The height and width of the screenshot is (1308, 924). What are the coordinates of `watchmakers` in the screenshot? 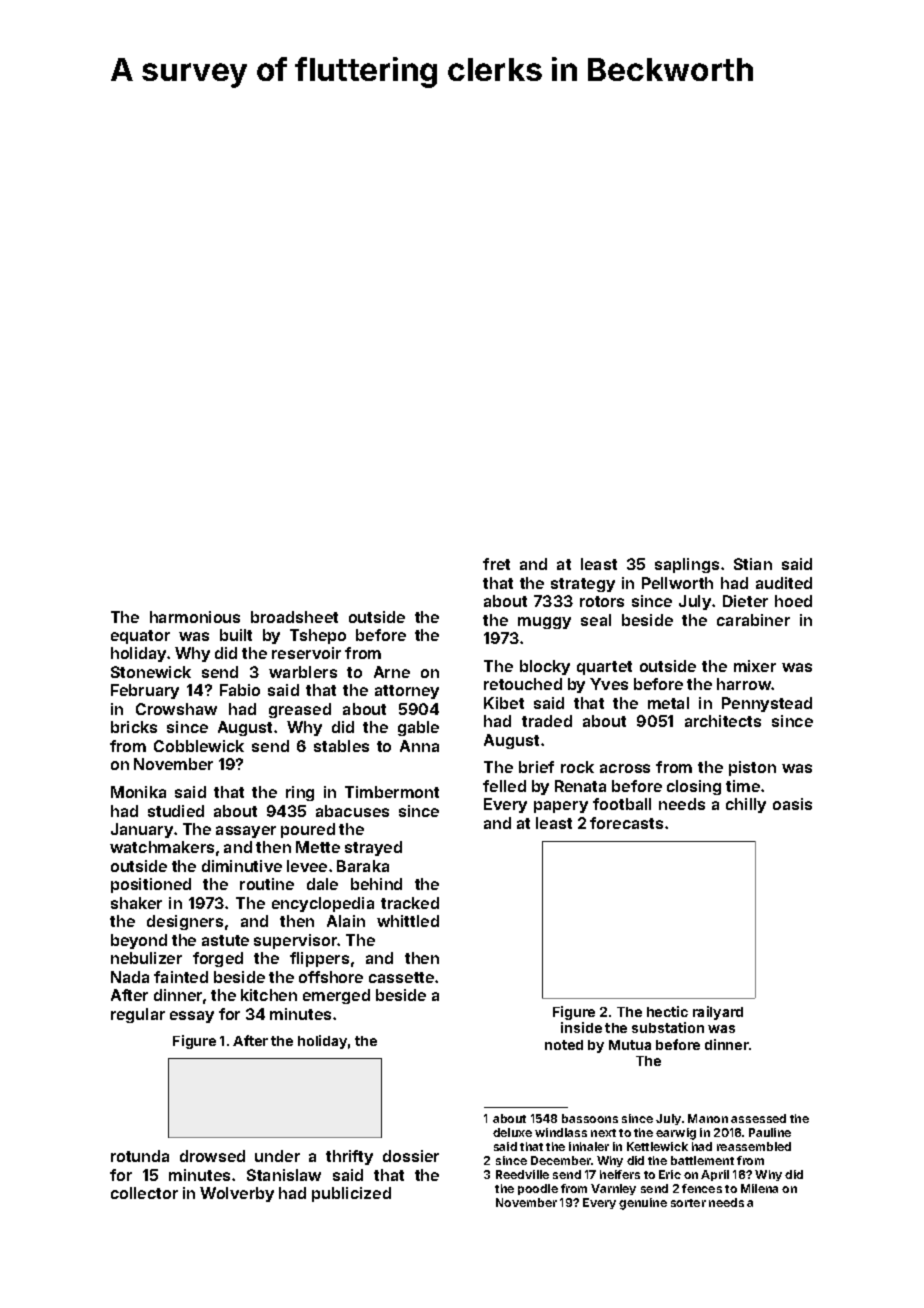 It's located at (162, 847).
